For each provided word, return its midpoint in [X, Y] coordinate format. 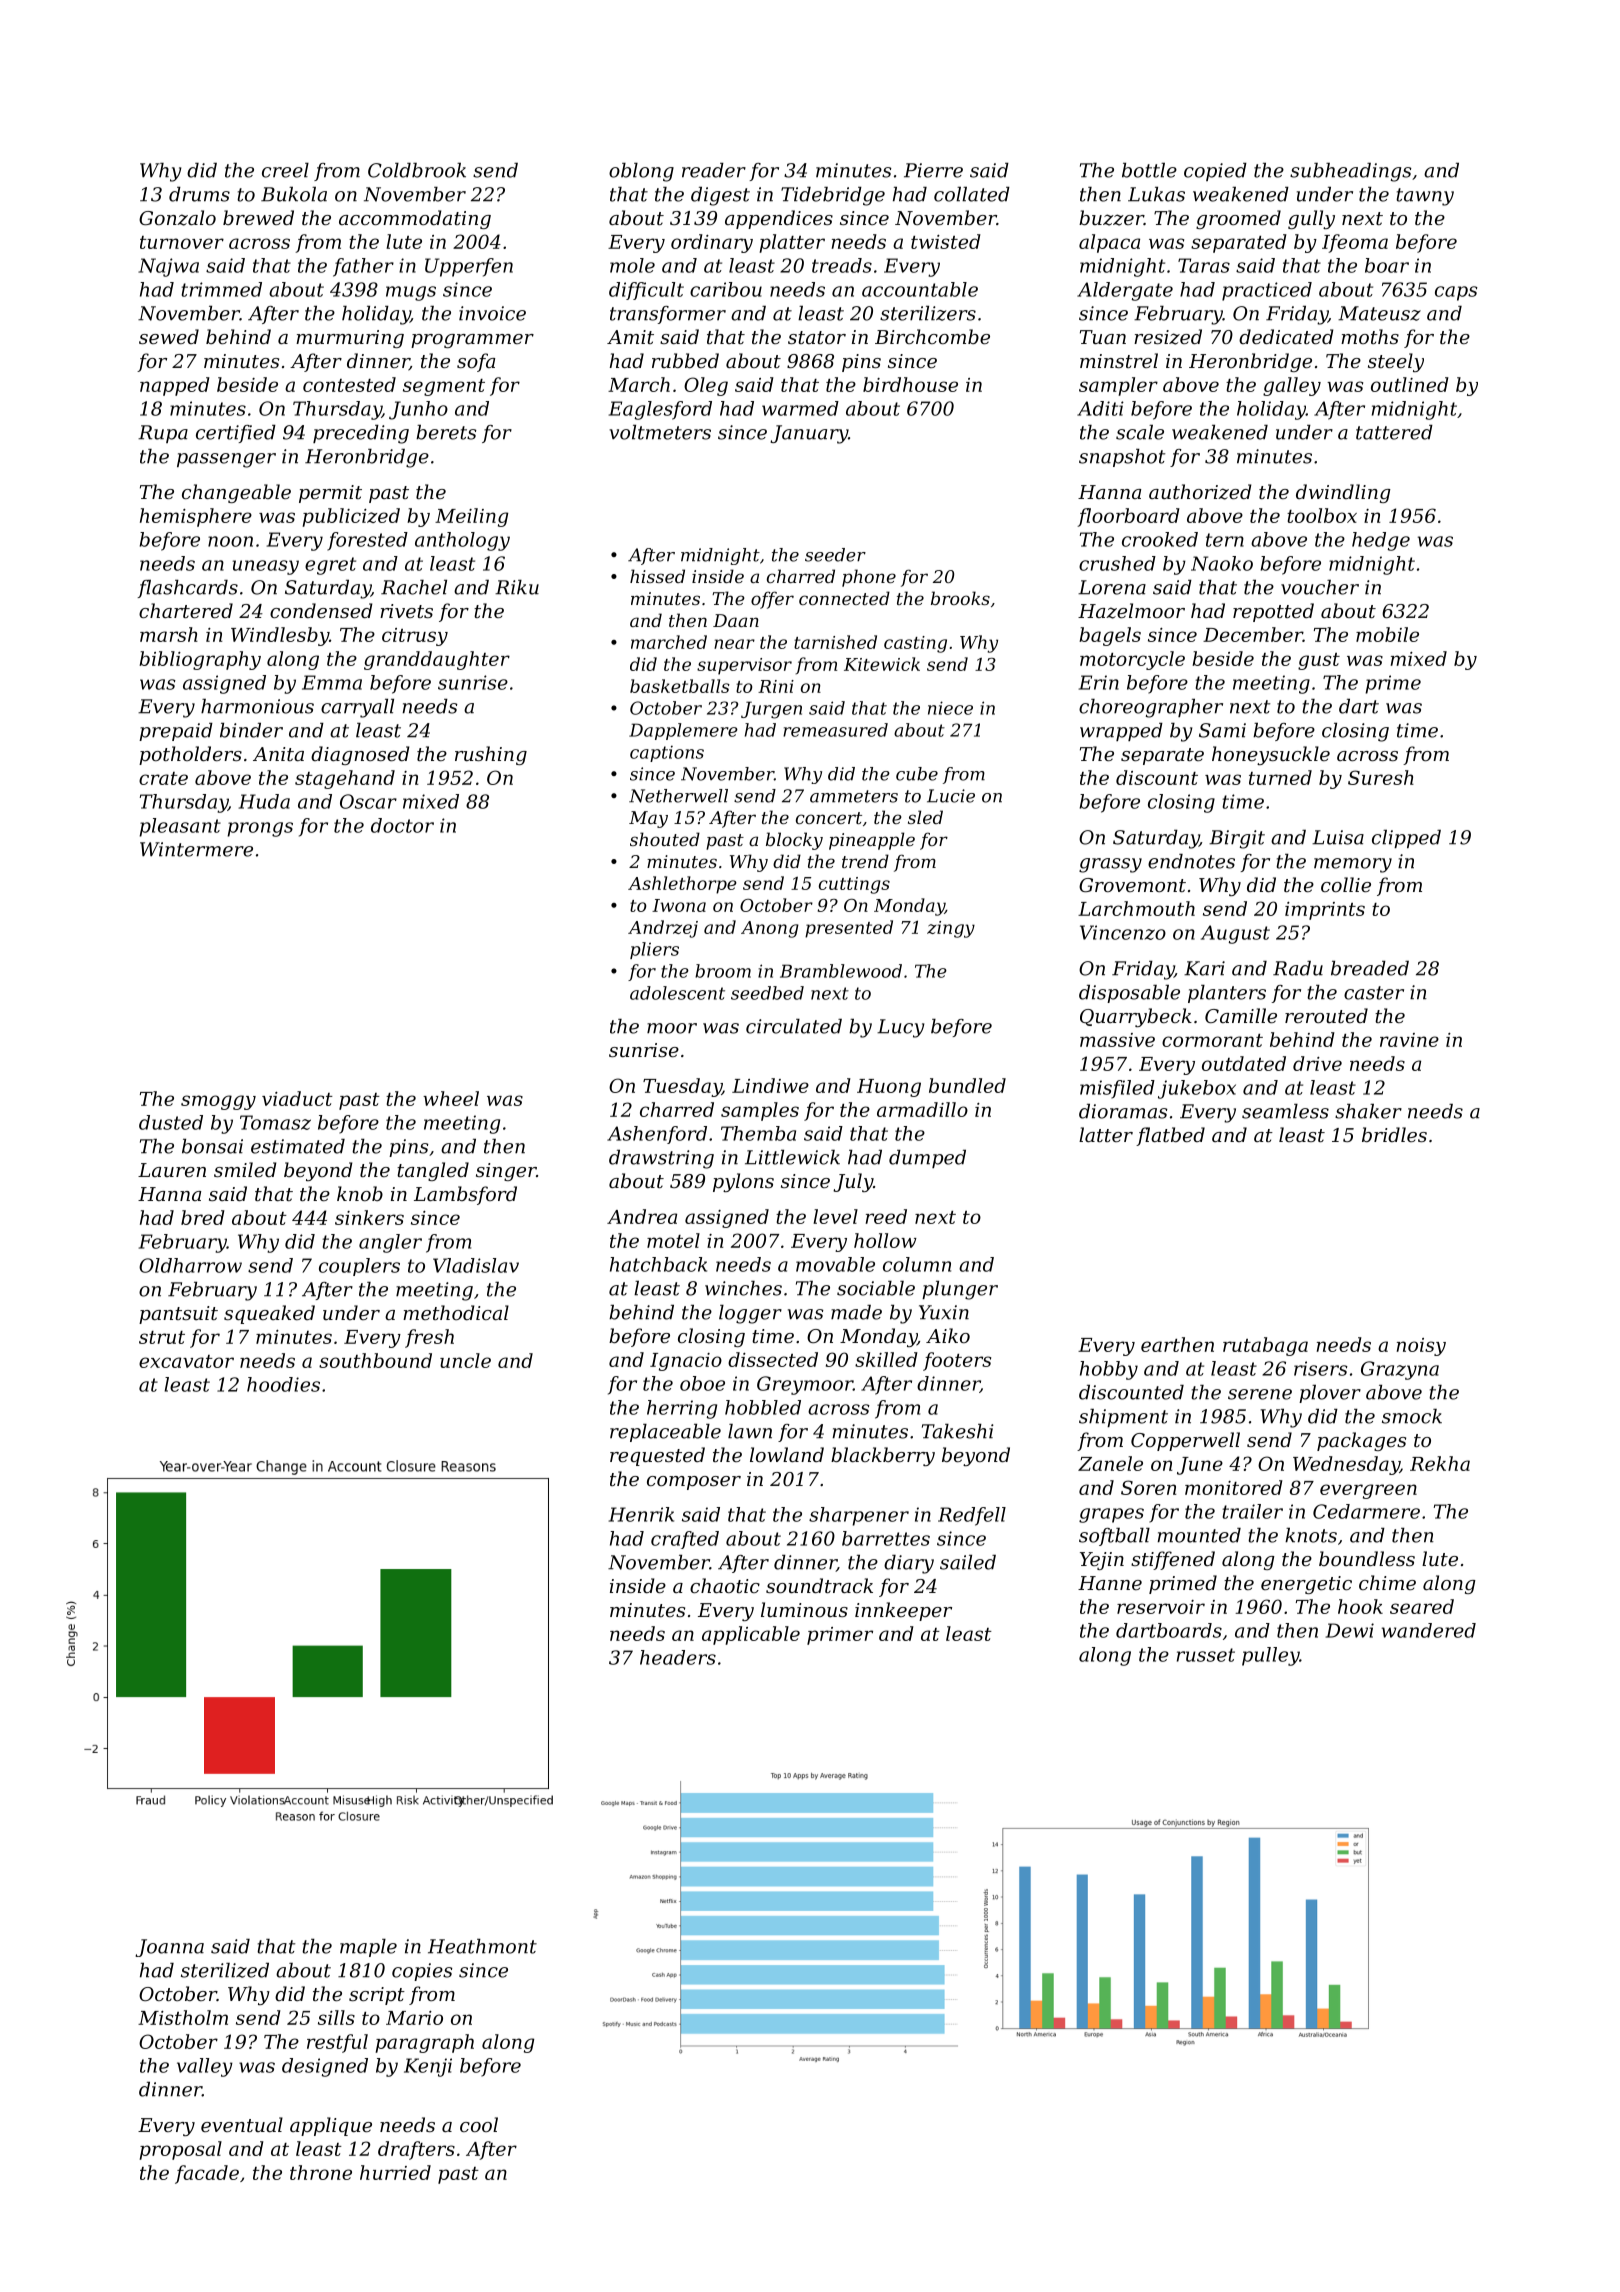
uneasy [266, 567]
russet [1206, 1655]
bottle [1149, 170]
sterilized [225, 1970]
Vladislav [476, 1265]
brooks [960, 598]
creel [285, 170]
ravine [1409, 1040]
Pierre [933, 170]
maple [368, 1948]
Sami [1222, 730]
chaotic [725, 1585]
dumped [927, 1159]
